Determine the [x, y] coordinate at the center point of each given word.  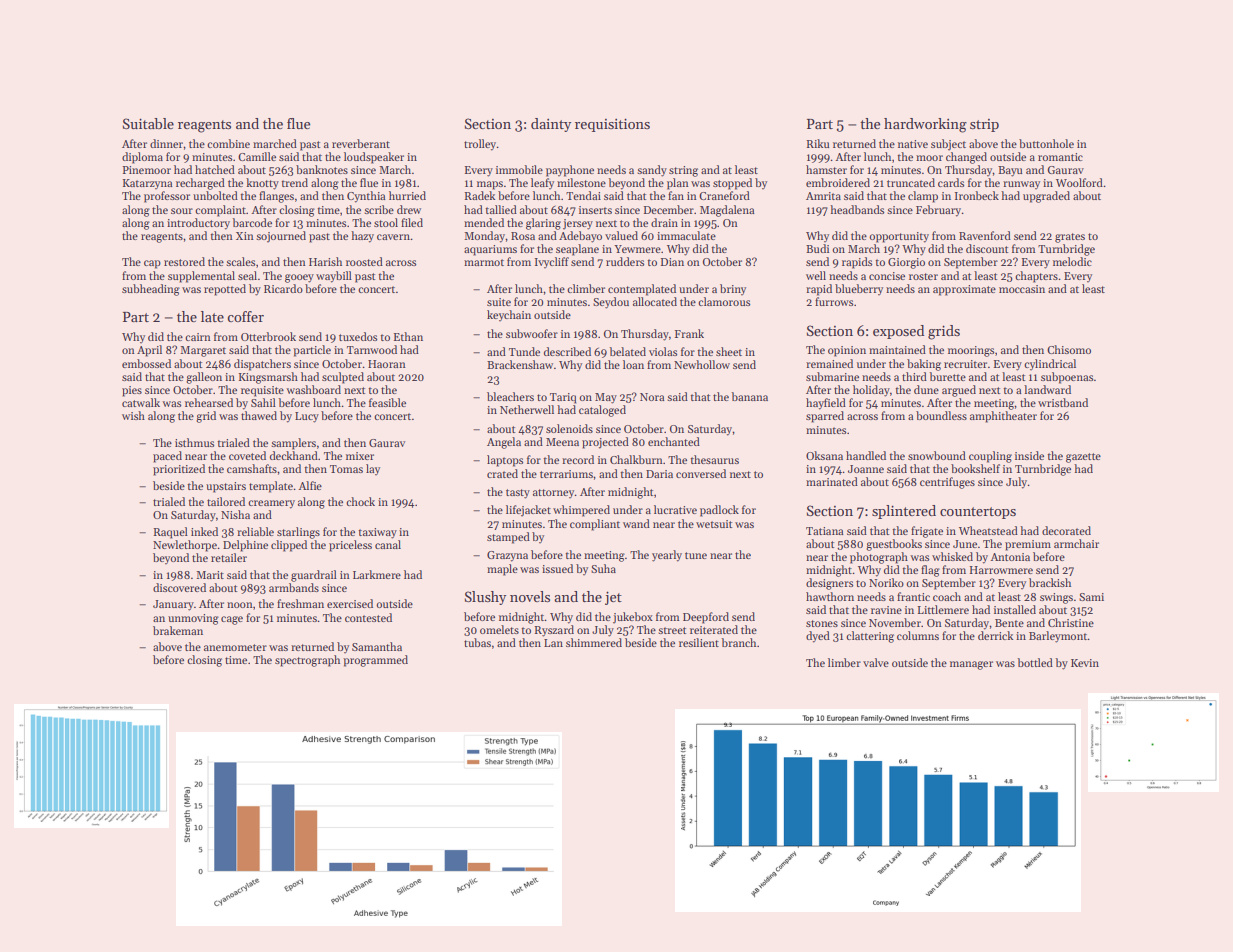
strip [984, 125]
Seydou [611, 303]
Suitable [148, 123]
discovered [179, 587]
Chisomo [1069, 349]
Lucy [307, 417]
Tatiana [825, 531]
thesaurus [714, 459]
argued [959, 391]
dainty [551, 125]
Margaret [203, 351]
